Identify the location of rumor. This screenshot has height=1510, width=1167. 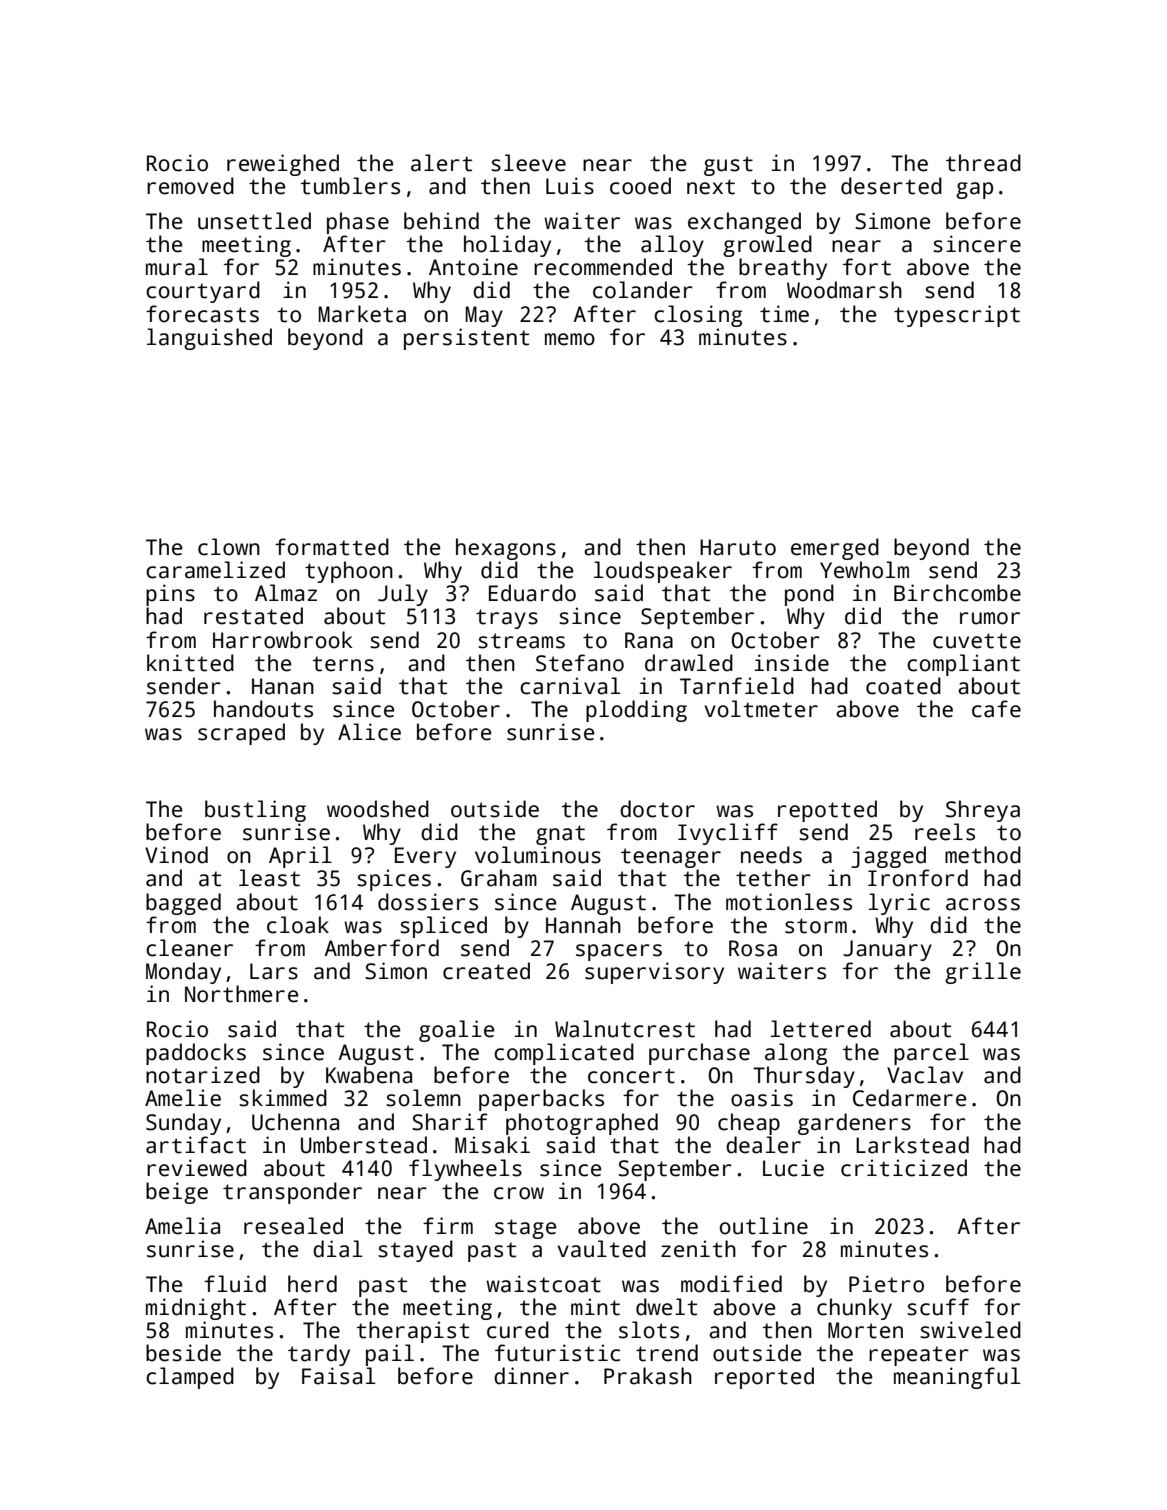
(990, 618).
